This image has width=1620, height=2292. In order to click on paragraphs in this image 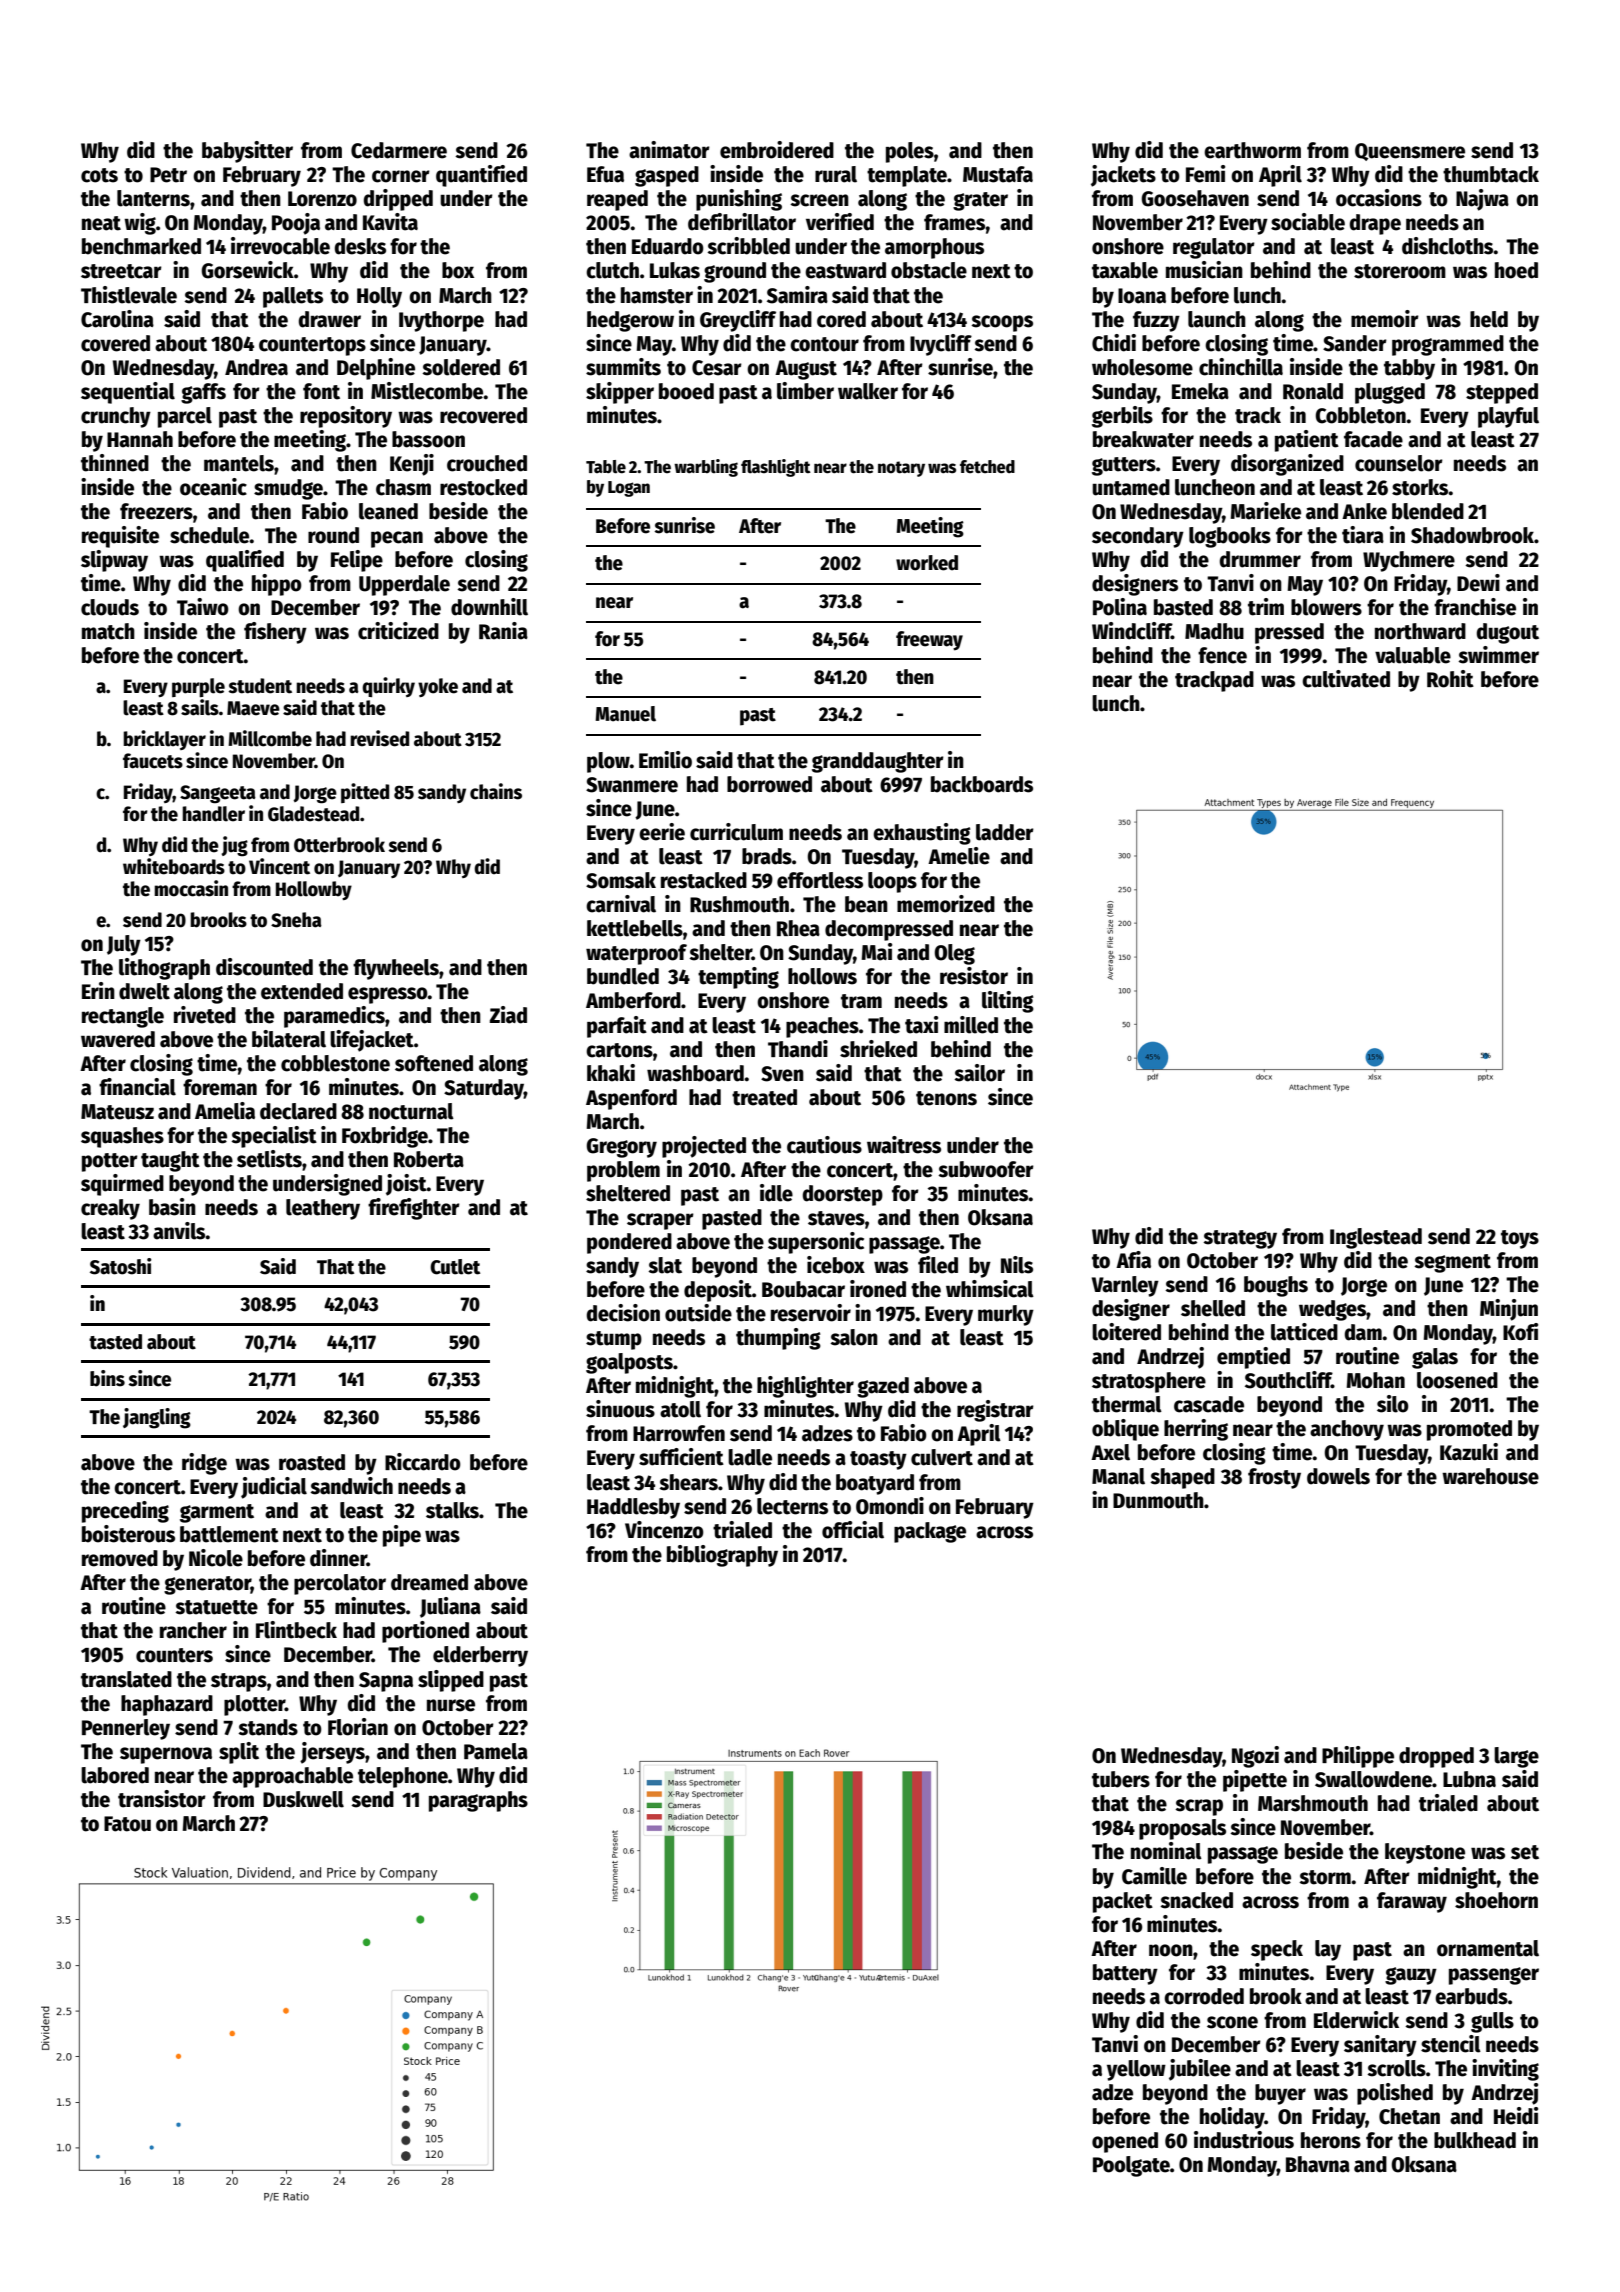, I will do `click(478, 1801)`.
